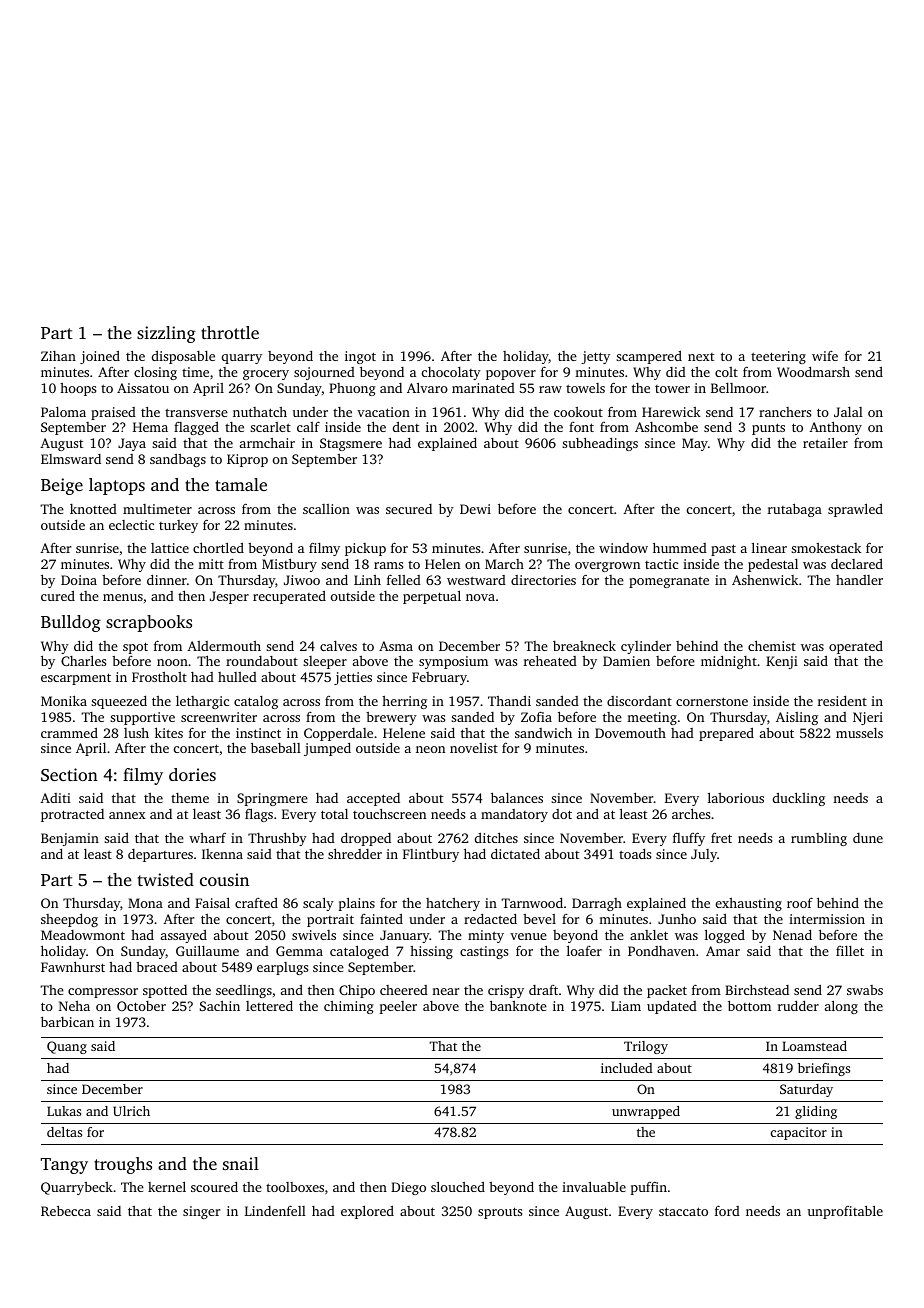 The width and height of the document is (924, 1308). What do you see at coordinates (543, 732) in the document?
I see `sandwich` at bounding box center [543, 732].
